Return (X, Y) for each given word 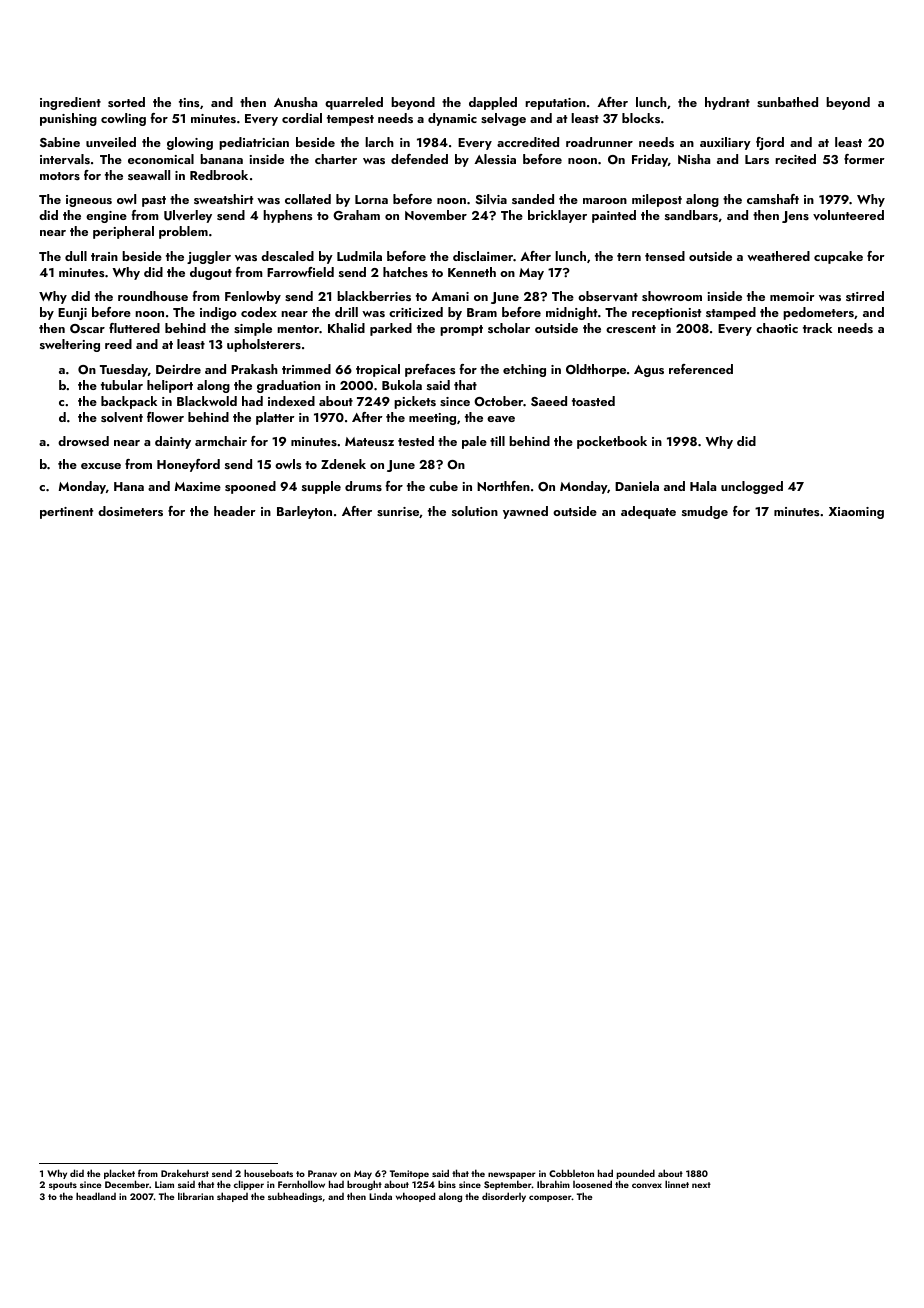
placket (119, 1174)
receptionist (666, 314)
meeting (432, 419)
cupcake (838, 257)
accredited (528, 142)
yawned (525, 512)
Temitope (409, 1174)
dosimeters (130, 511)
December (127, 1184)
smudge (705, 512)
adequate (648, 512)
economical (161, 159)
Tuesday (124, 370)
